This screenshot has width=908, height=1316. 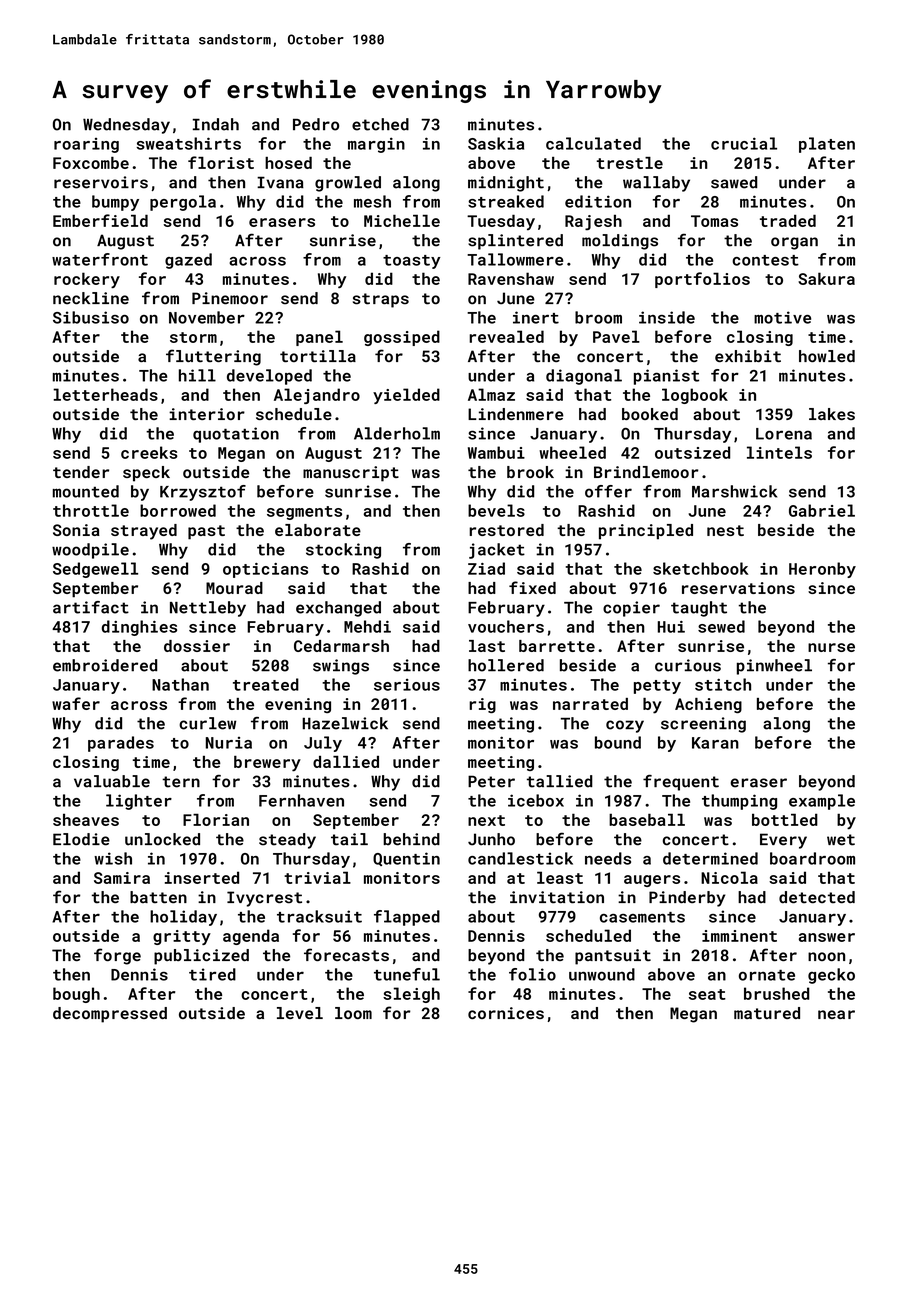 What do you see at coordinates (744, 143) in the screenshot?
I see `crucial` at bounding box center [744, 143].
